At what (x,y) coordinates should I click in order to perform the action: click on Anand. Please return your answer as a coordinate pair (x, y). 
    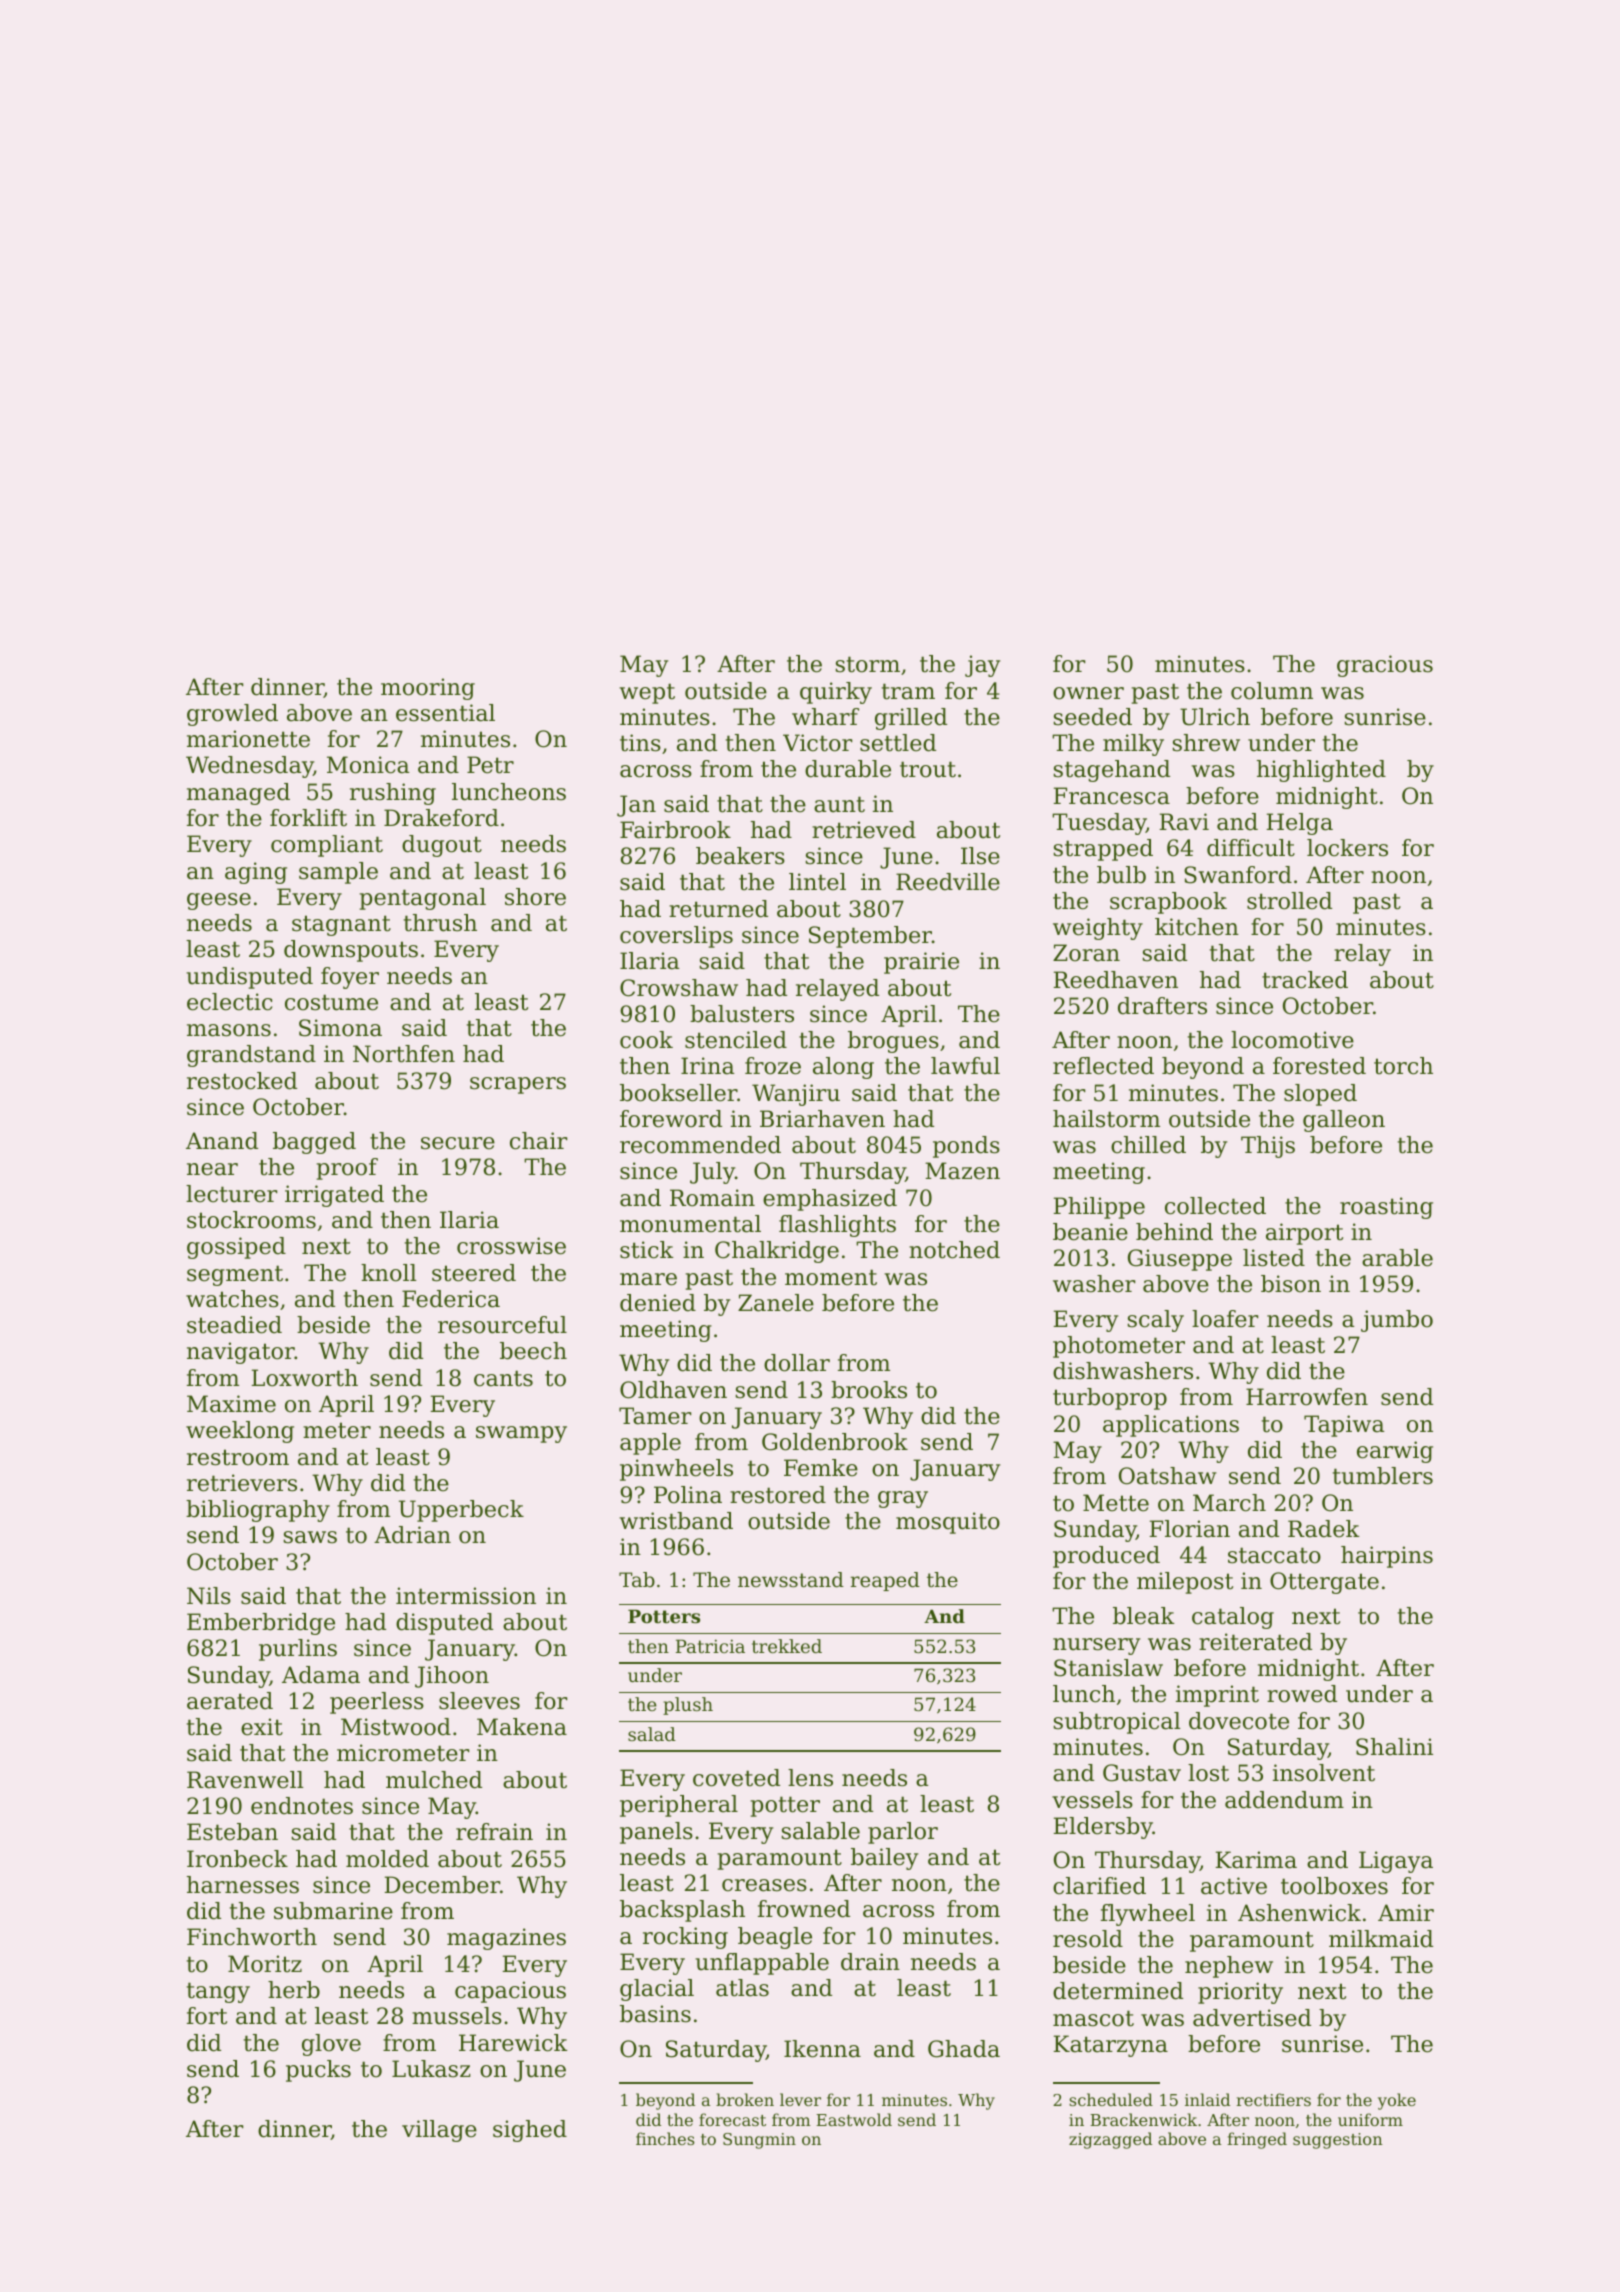
    Looking at the image, I should click on (222, 1141).
